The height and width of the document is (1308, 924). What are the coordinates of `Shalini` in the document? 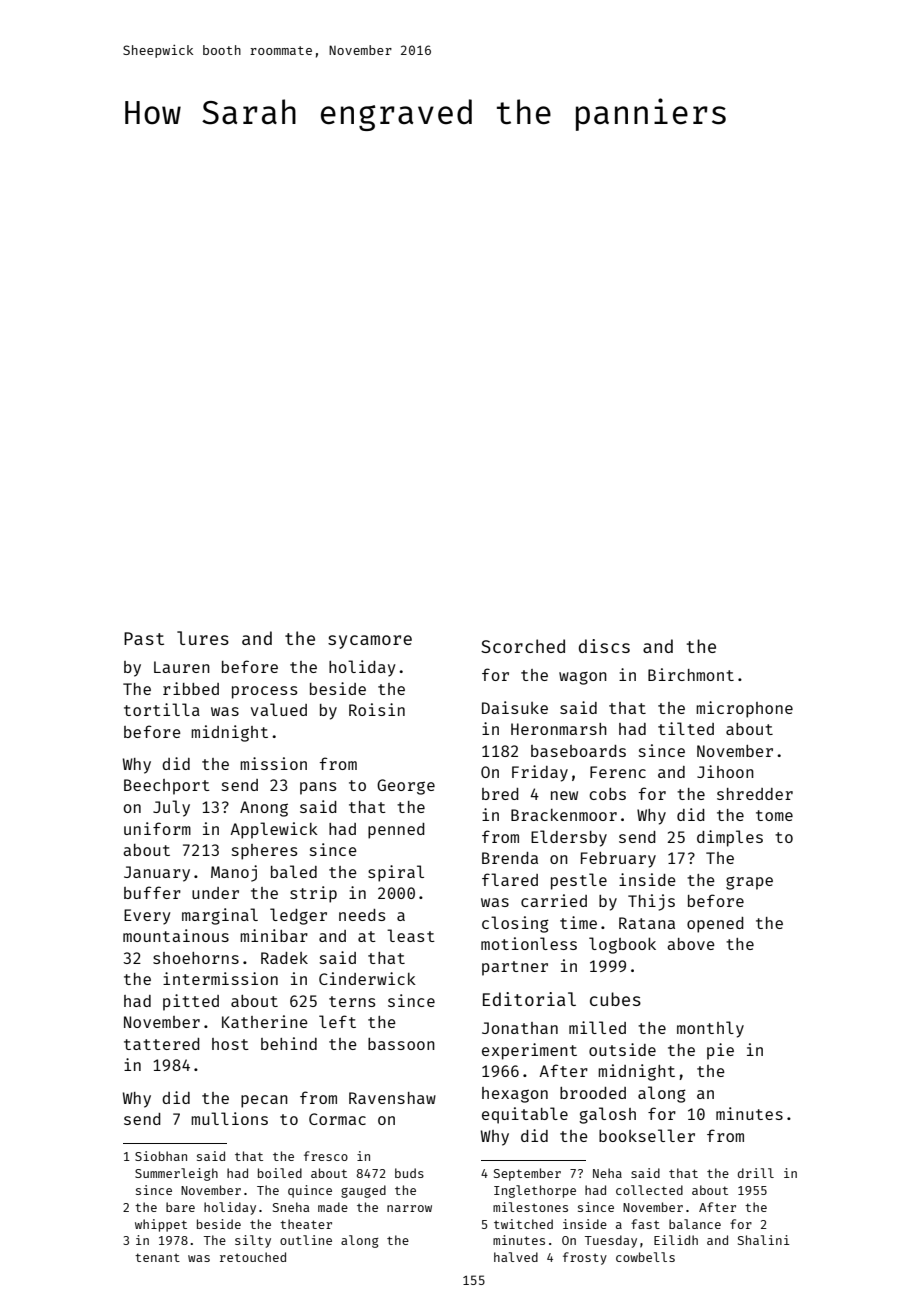 It's located at (764, 1240).
